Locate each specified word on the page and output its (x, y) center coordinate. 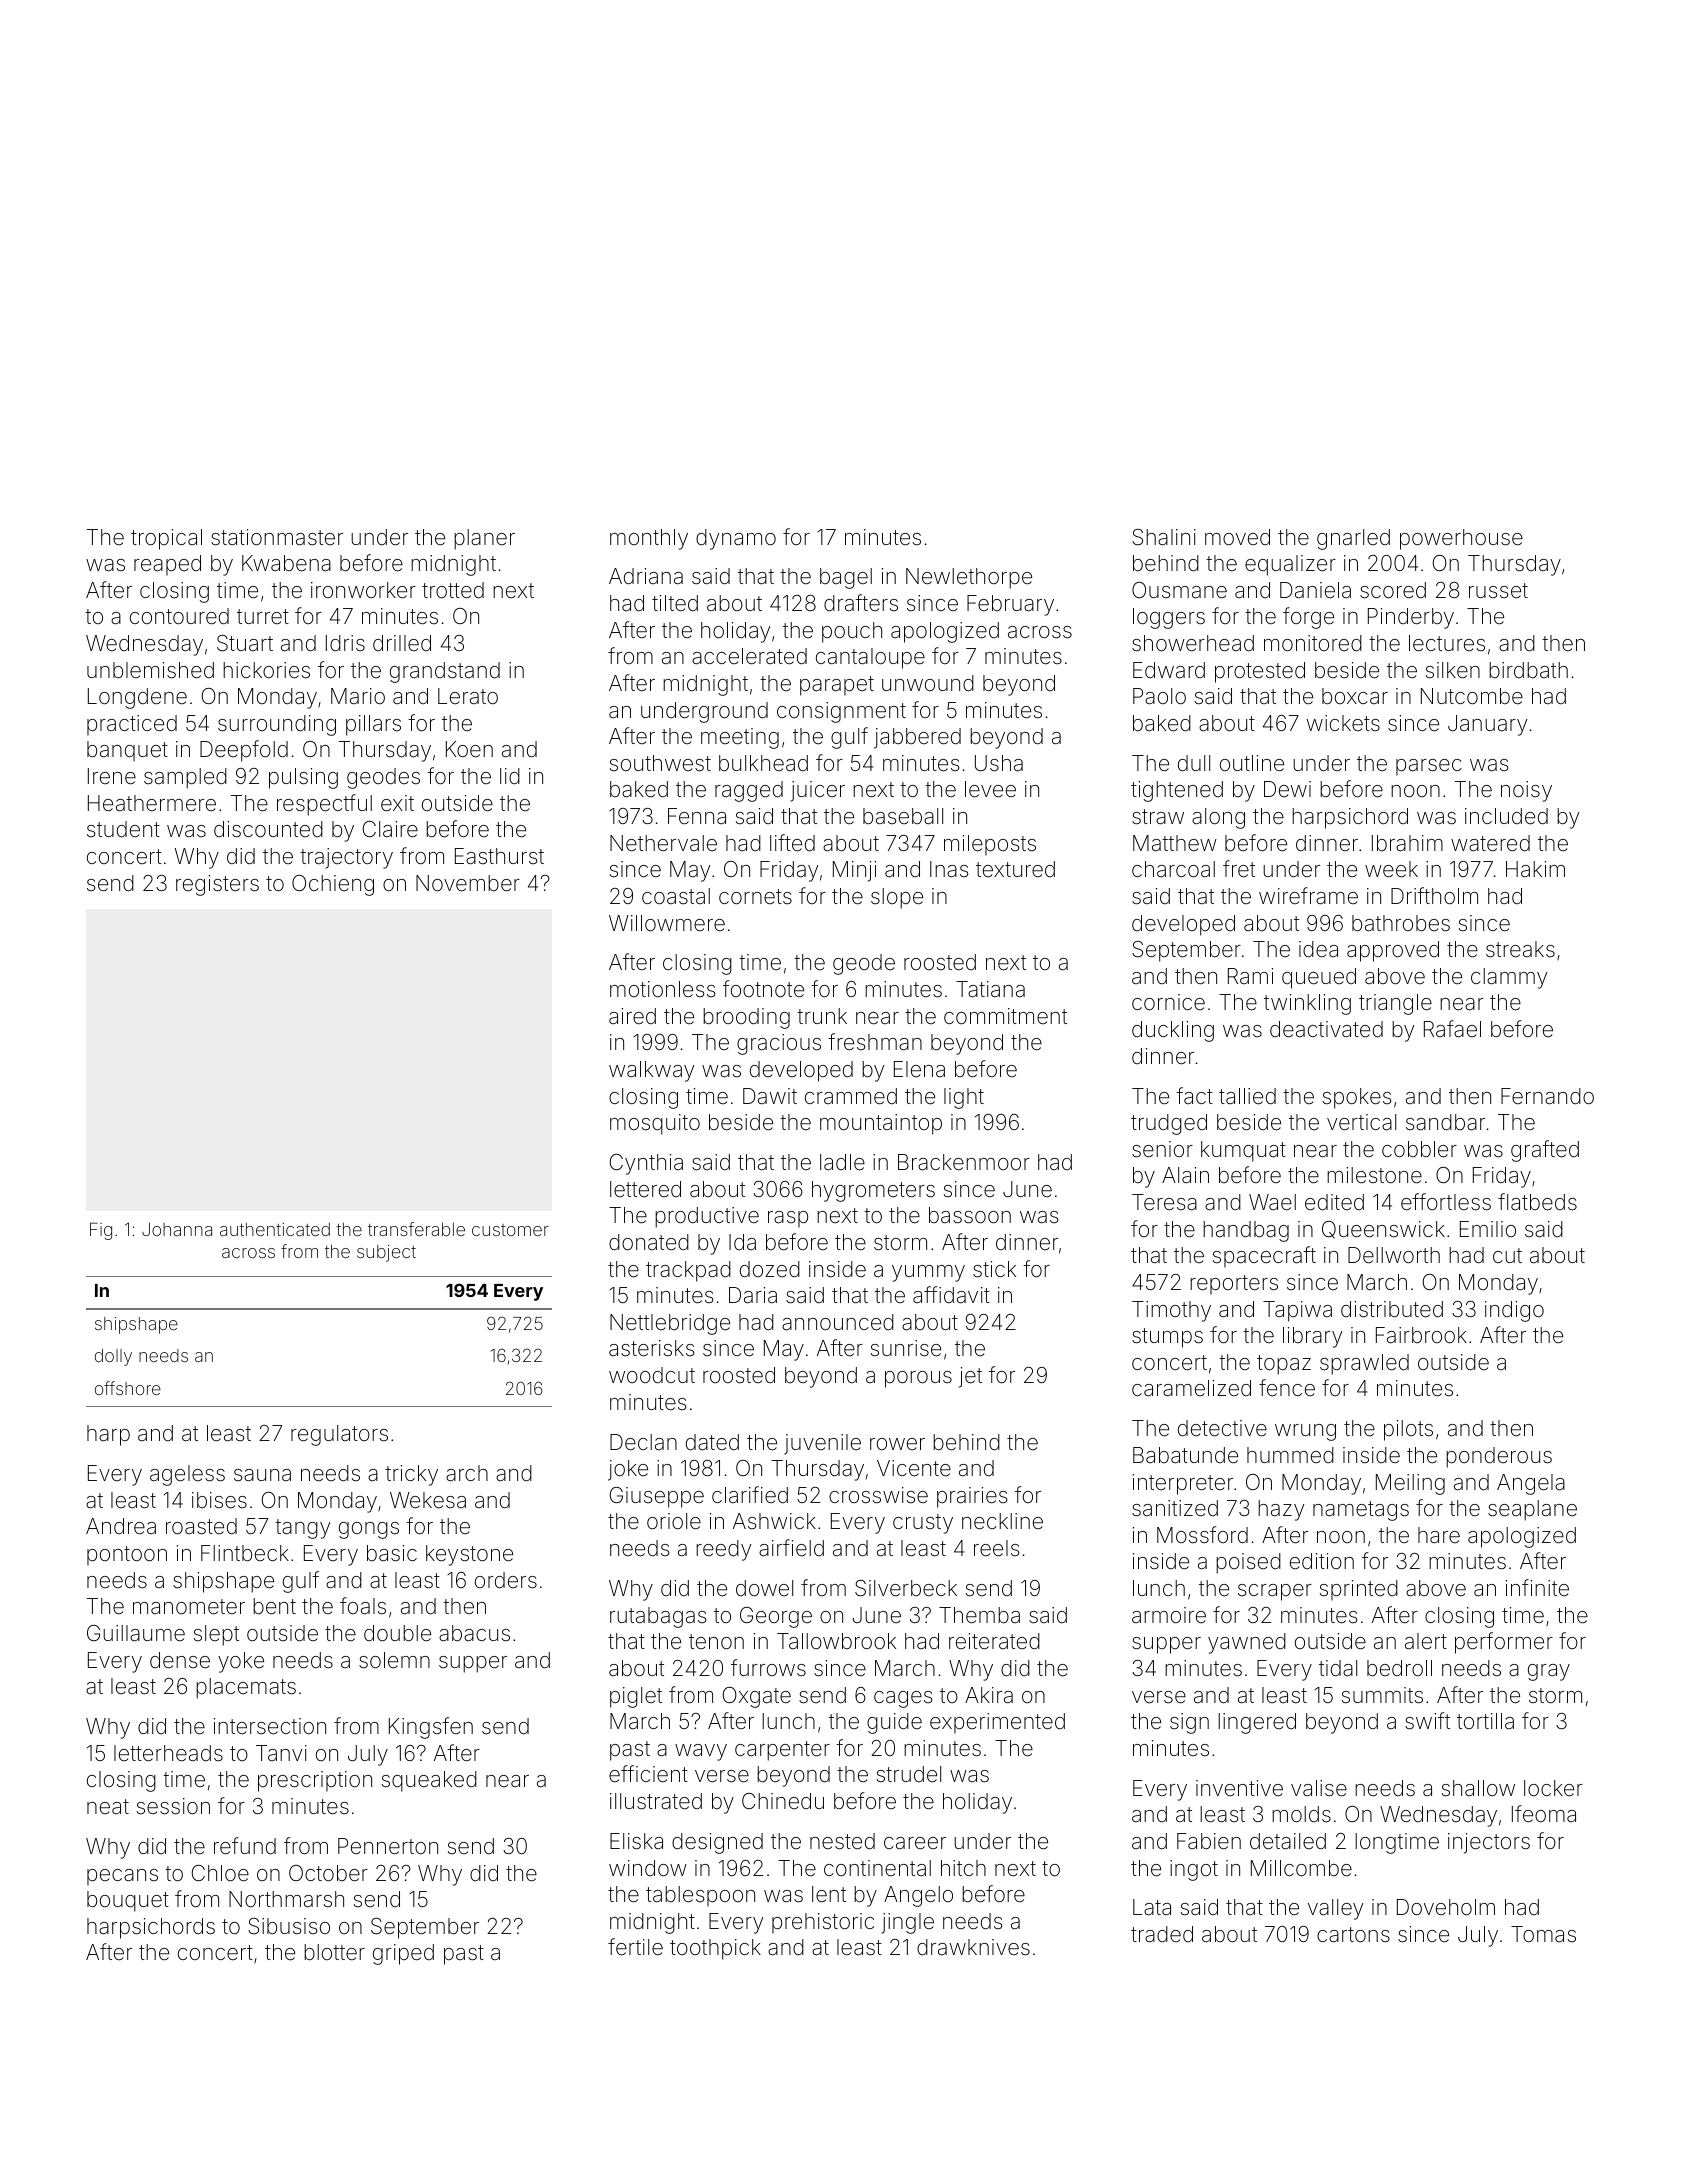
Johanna (177, 1229)
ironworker (363, 590)
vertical (1361, 1122)
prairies (972, 1497)
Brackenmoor (964, 1162)
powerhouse (1461, 539)
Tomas (1543, 1934)
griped (403, 1954)
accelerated (749, 656)
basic (392, 1553)
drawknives (973, 1947)
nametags (1361, 1511)
